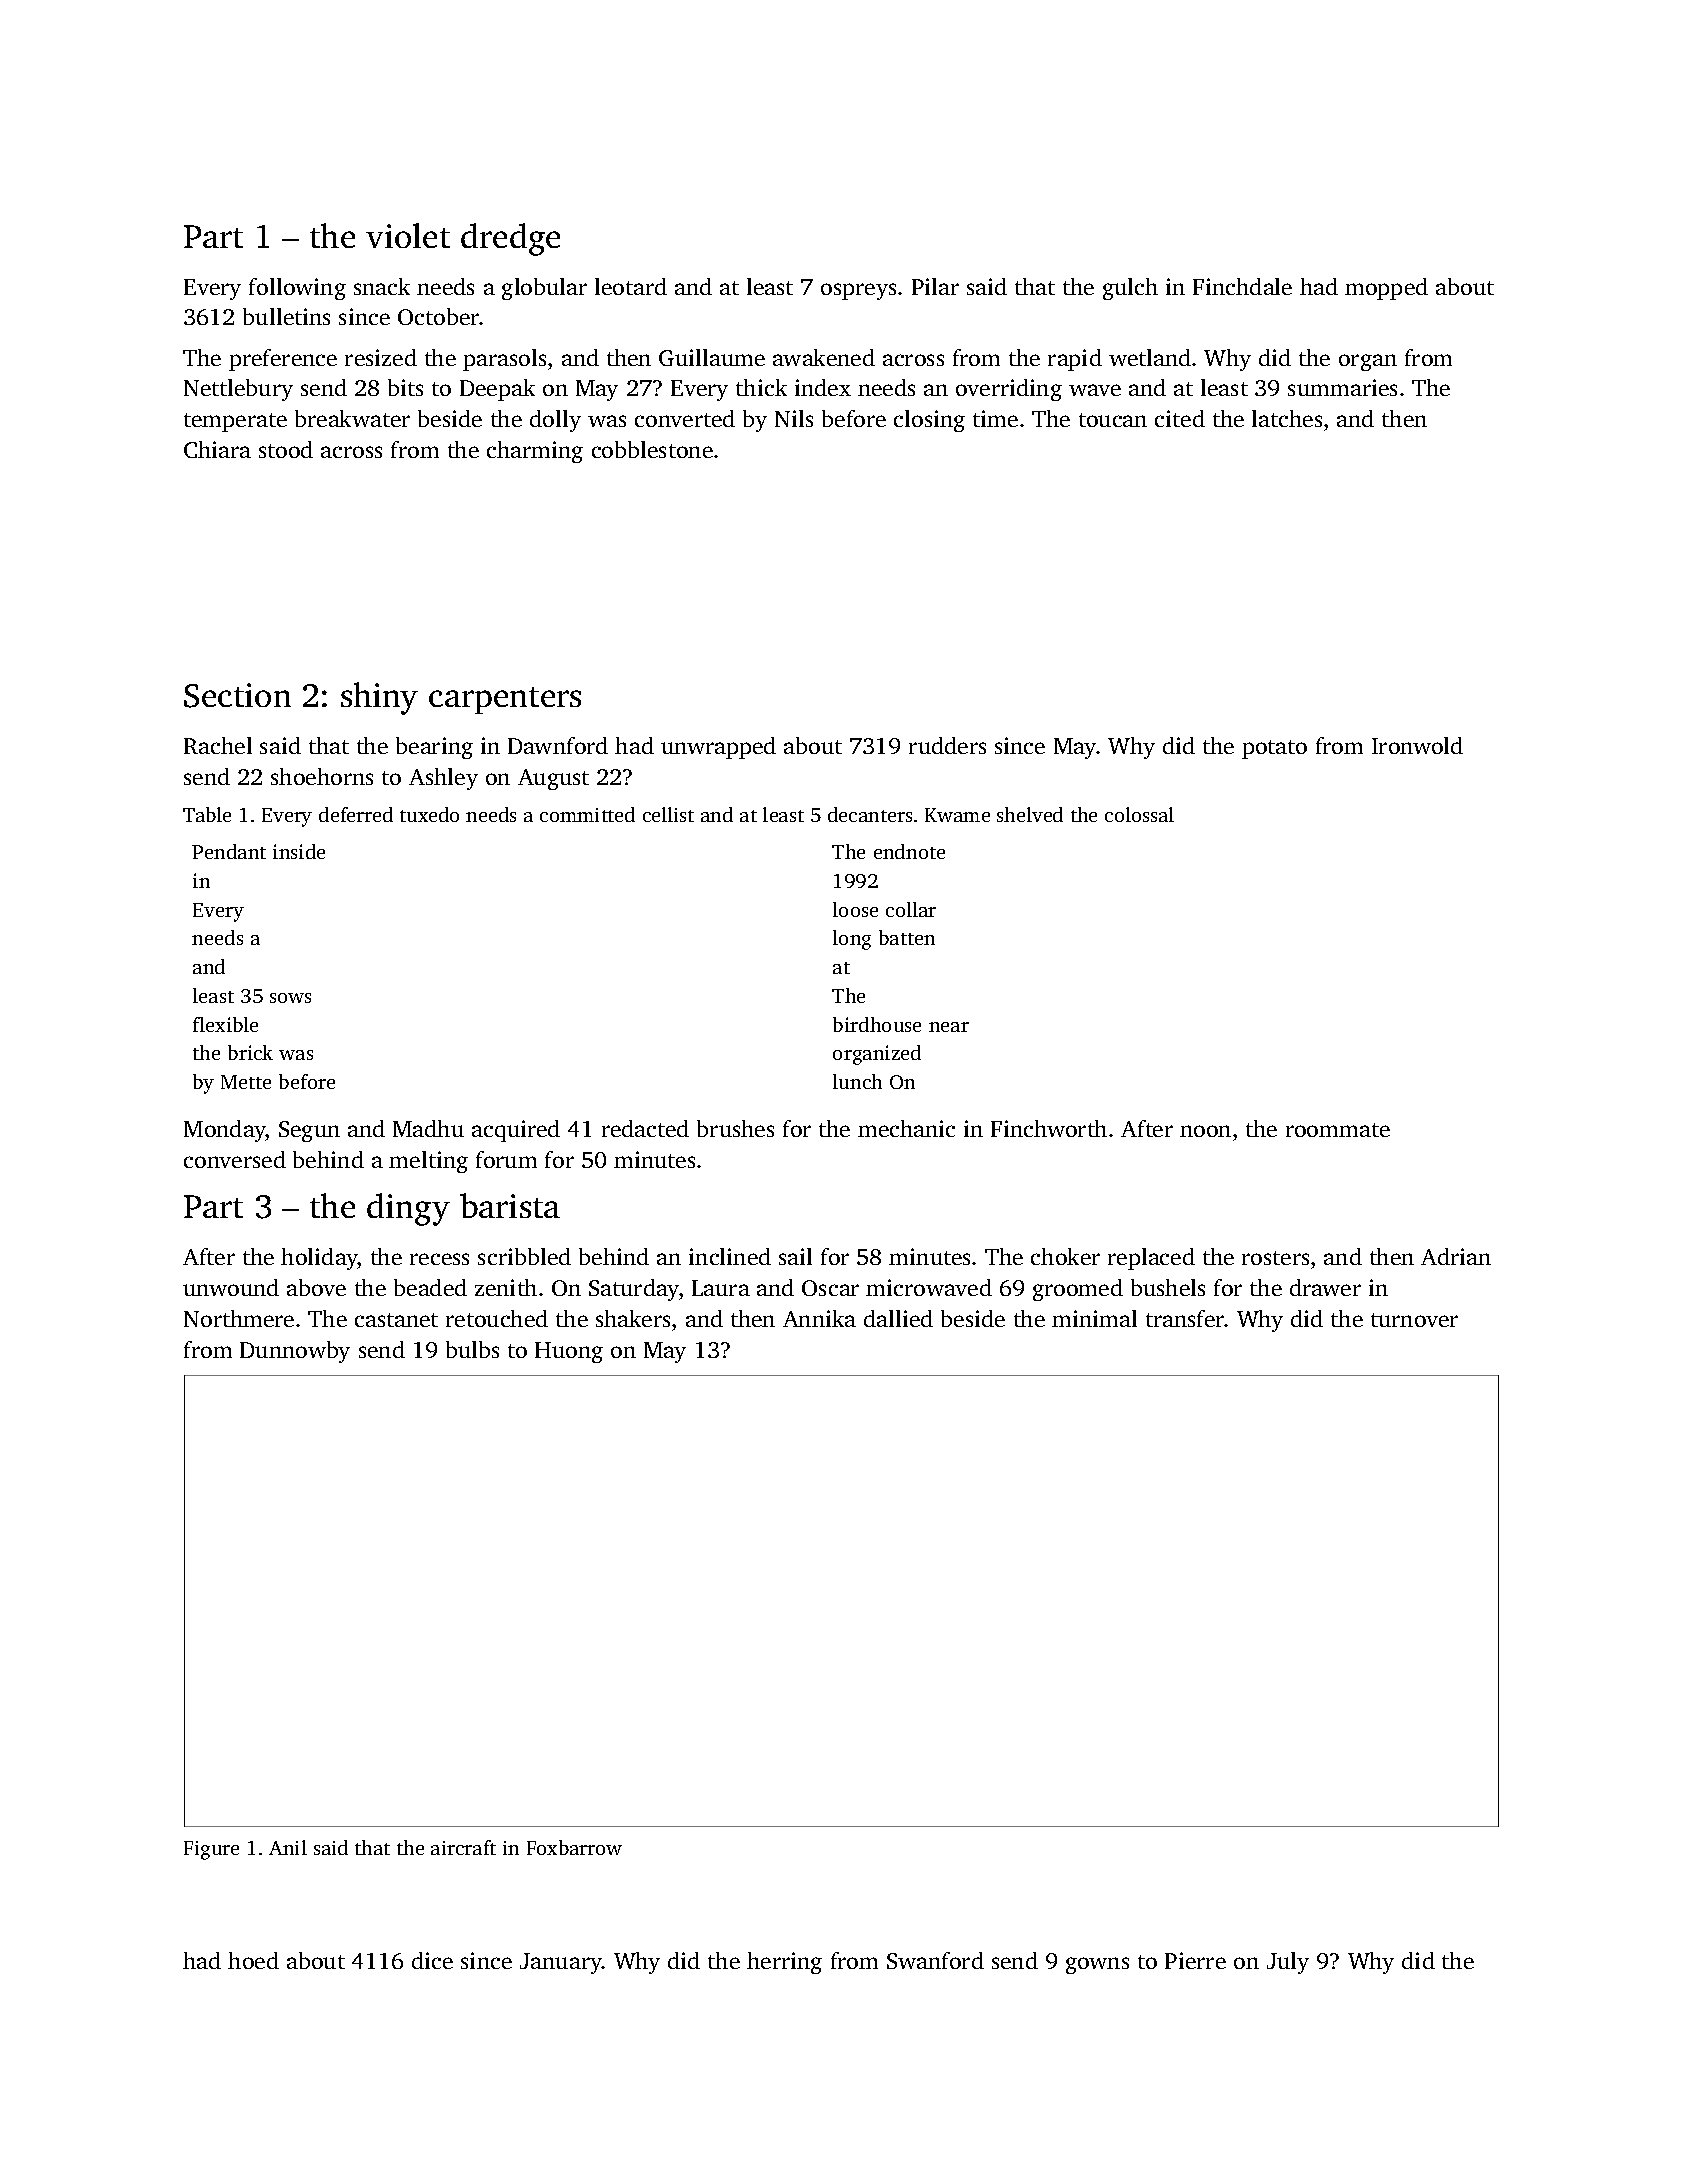  I want to click on Foxbarrow, so click(574, 1847).
